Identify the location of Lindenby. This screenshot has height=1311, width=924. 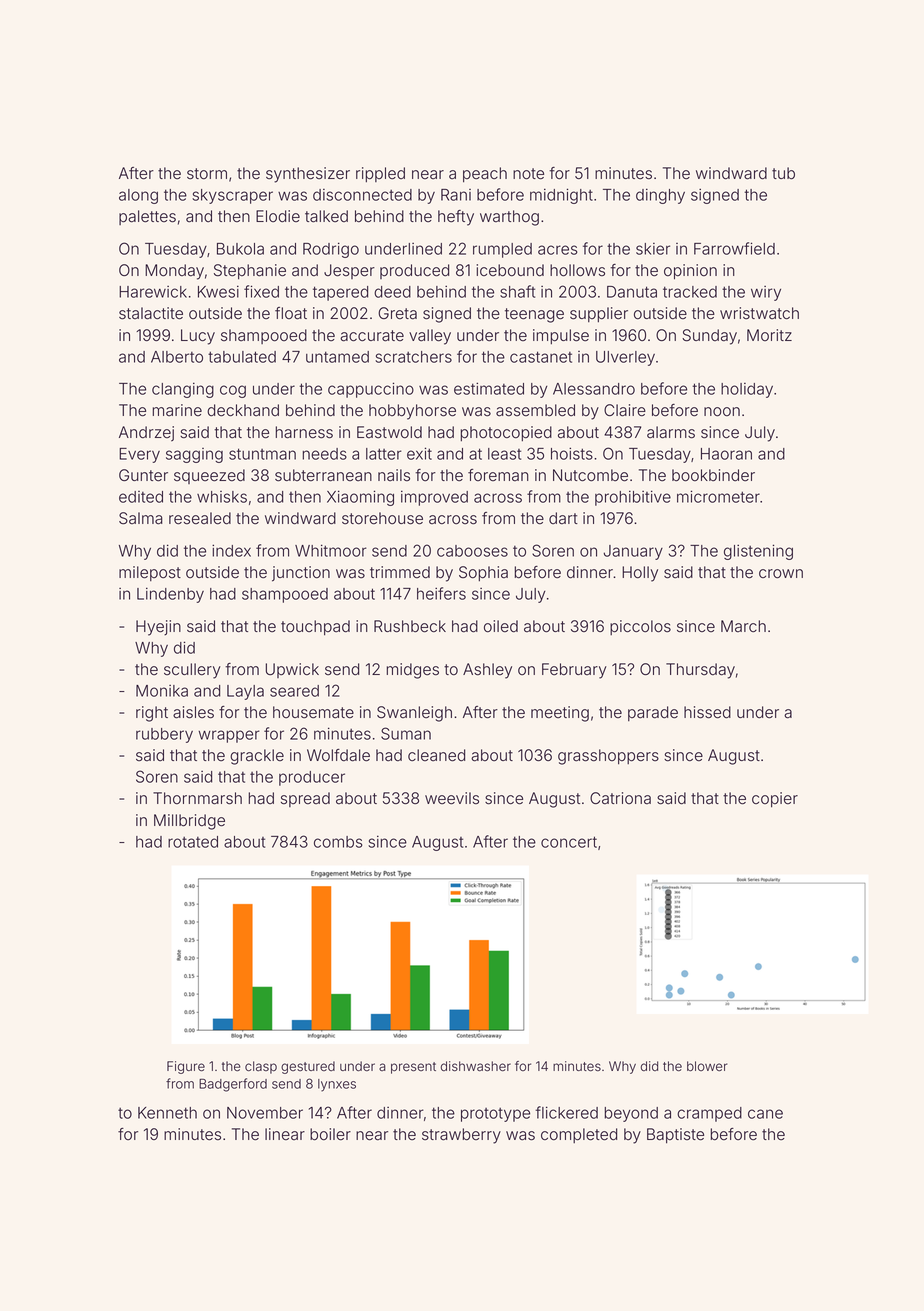
(170, 595).
